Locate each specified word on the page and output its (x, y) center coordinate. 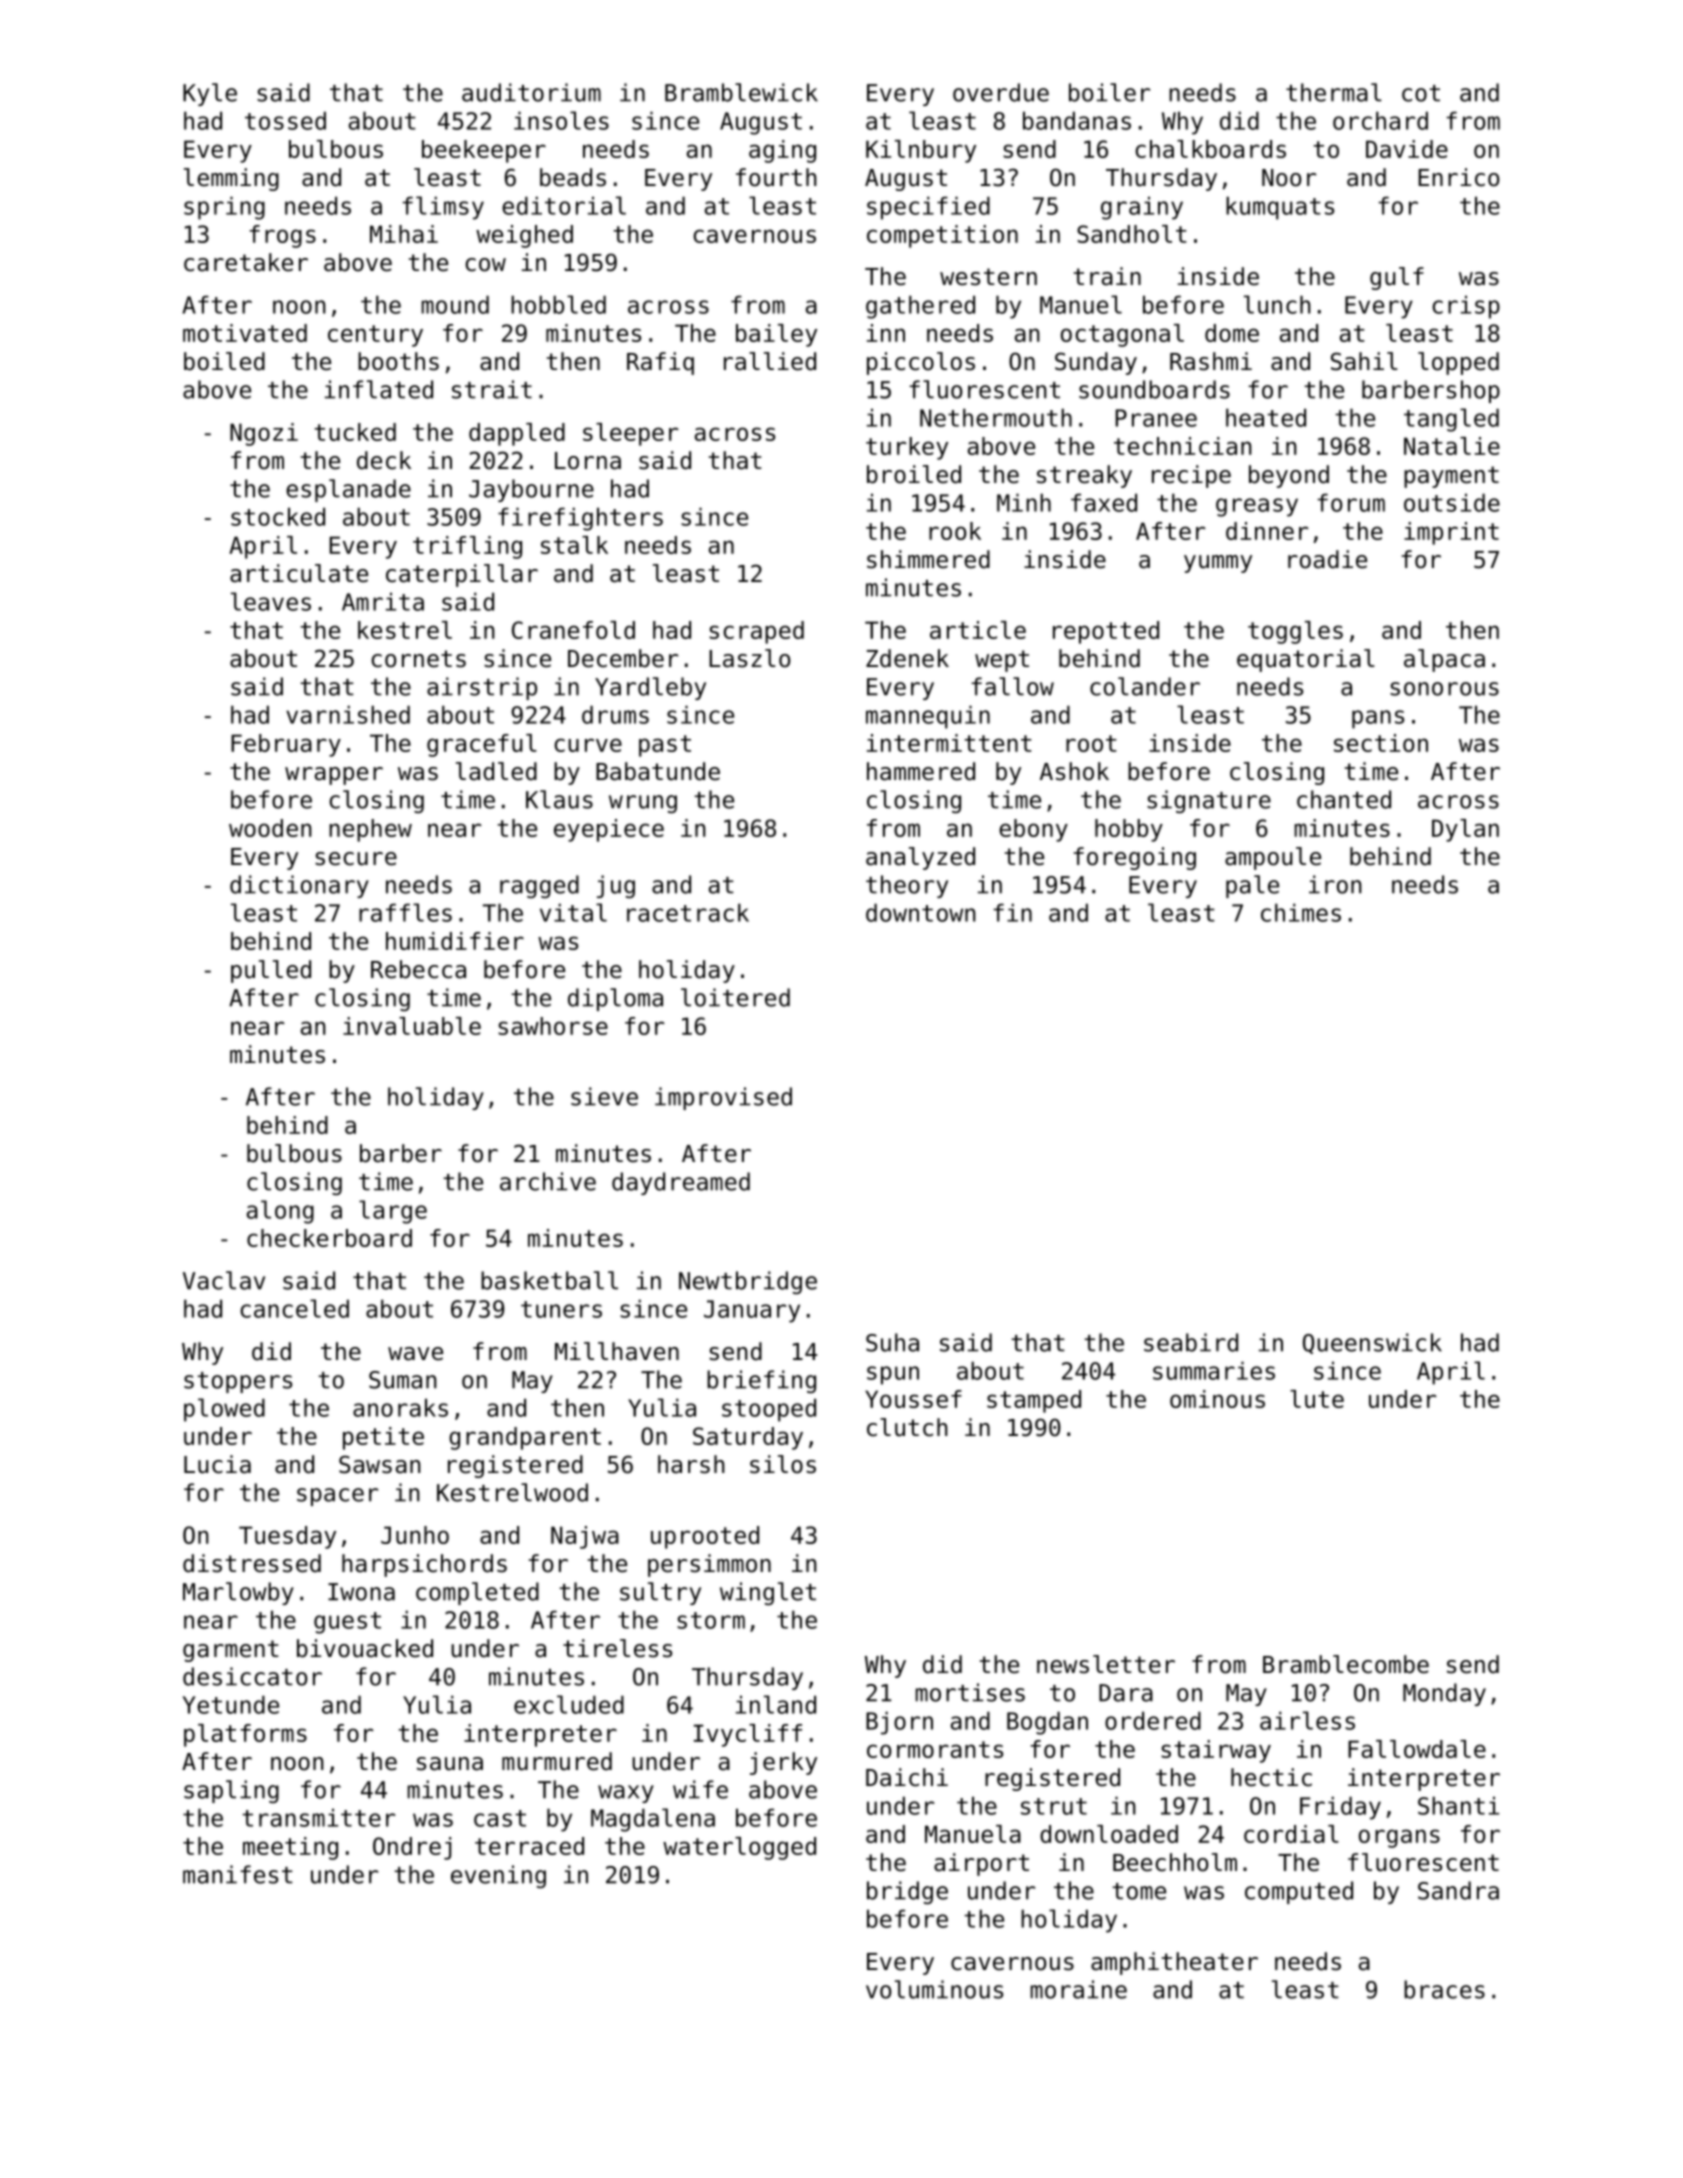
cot (1421, 93)
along (280, 1212)
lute (1317, 1399)
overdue (1001, 92)
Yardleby (650, 688)
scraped (756, 632)
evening (498, 1876)
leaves (271, 601)
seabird (1191, 1342)
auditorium (531, 92)
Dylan (1465, 830)
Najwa (585, 1537)
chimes (1301, 912)
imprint (1451, 533)
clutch (907, 1427)
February (286, 745)
